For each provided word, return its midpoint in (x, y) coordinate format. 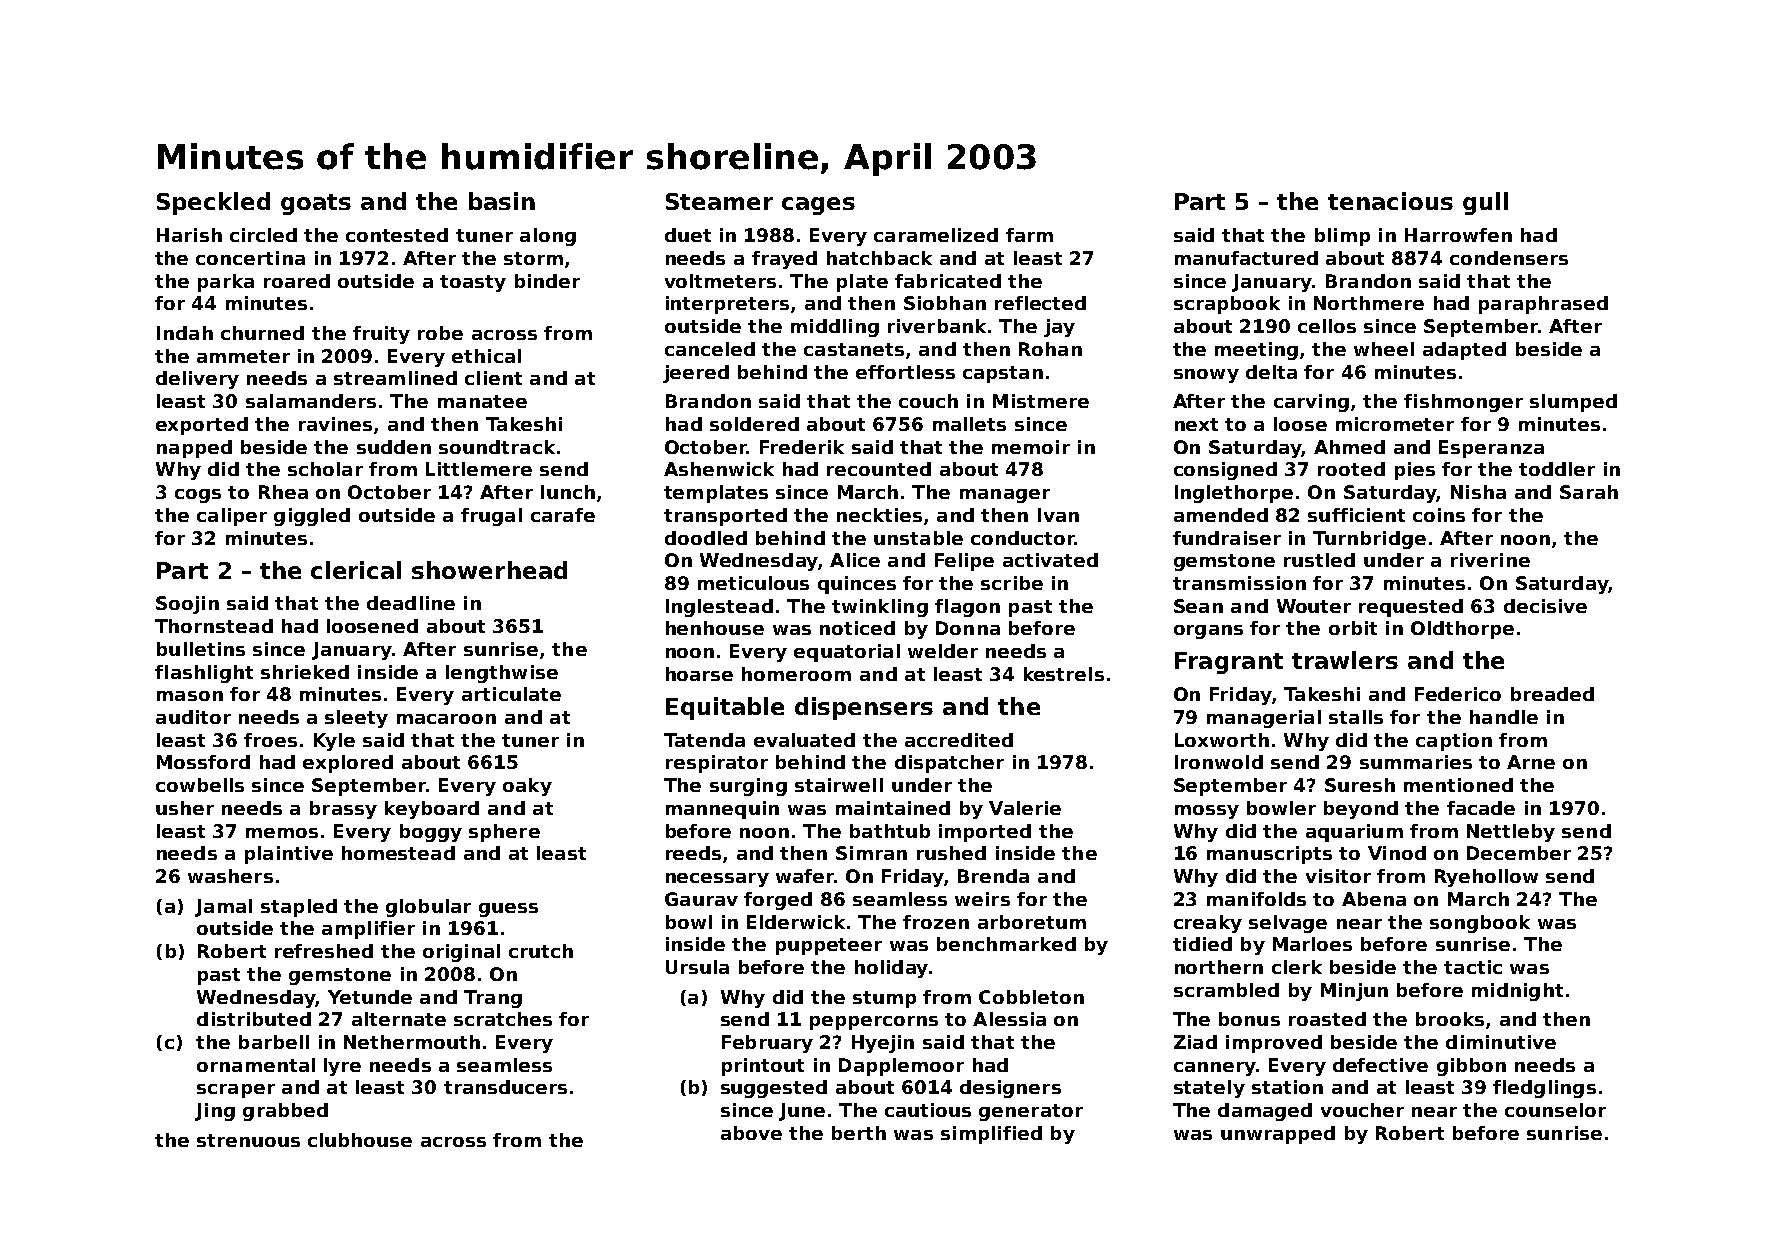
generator (1031, 1112)
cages (818, 206)
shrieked (305, 672)
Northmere (1369, 303)
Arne (1531, 762)
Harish (189, 235)
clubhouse (360, 1140)
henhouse (715, 628)
